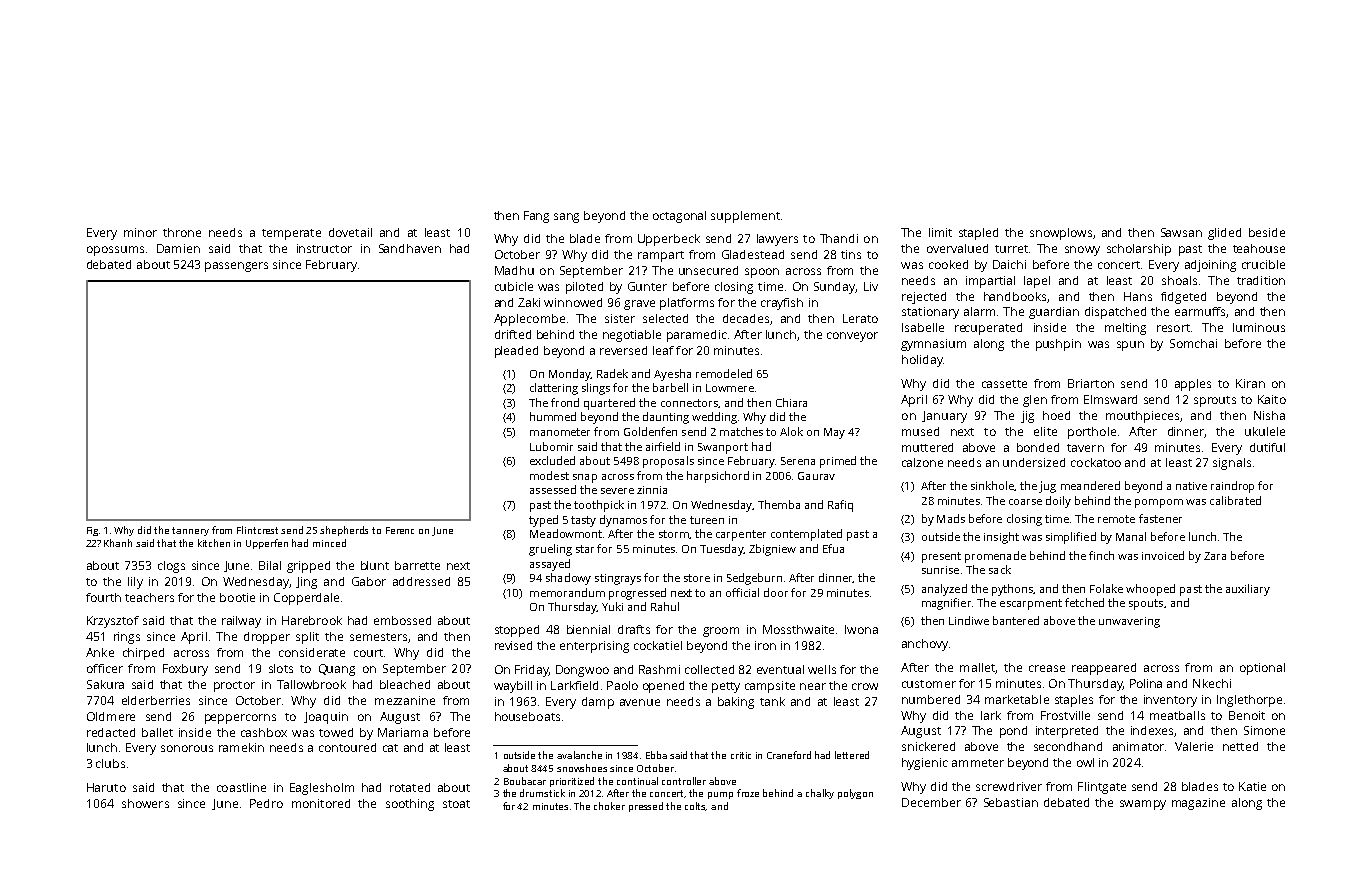 The width and height of the document is (1372, 887). Describe the element at coordinates (344, 531) in the document. I see `shepherds` at that location.
